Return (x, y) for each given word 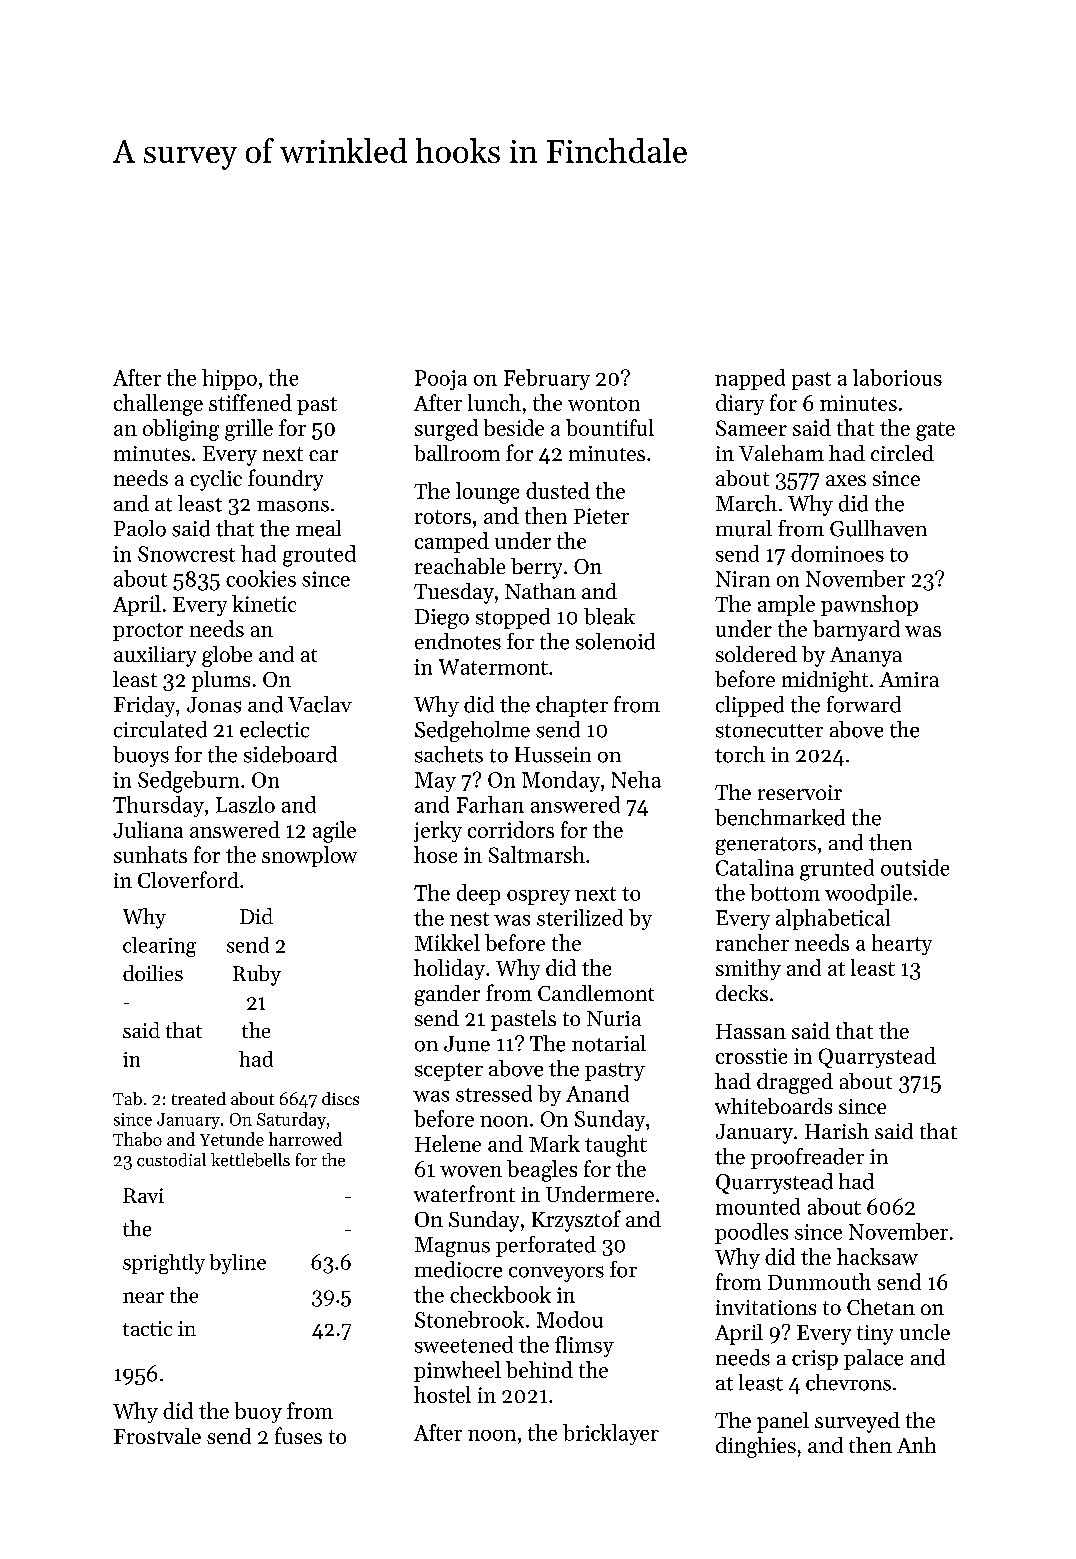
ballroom (457, 453)
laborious (897, 377)
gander (447, 995)
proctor (148, 632)
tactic (147, 1328)
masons (293, 506)
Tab (127, 1098)
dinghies (756, 1447)
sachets (449, 754)
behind (539, 1369)
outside (915, 867)
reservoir (800, 792)
